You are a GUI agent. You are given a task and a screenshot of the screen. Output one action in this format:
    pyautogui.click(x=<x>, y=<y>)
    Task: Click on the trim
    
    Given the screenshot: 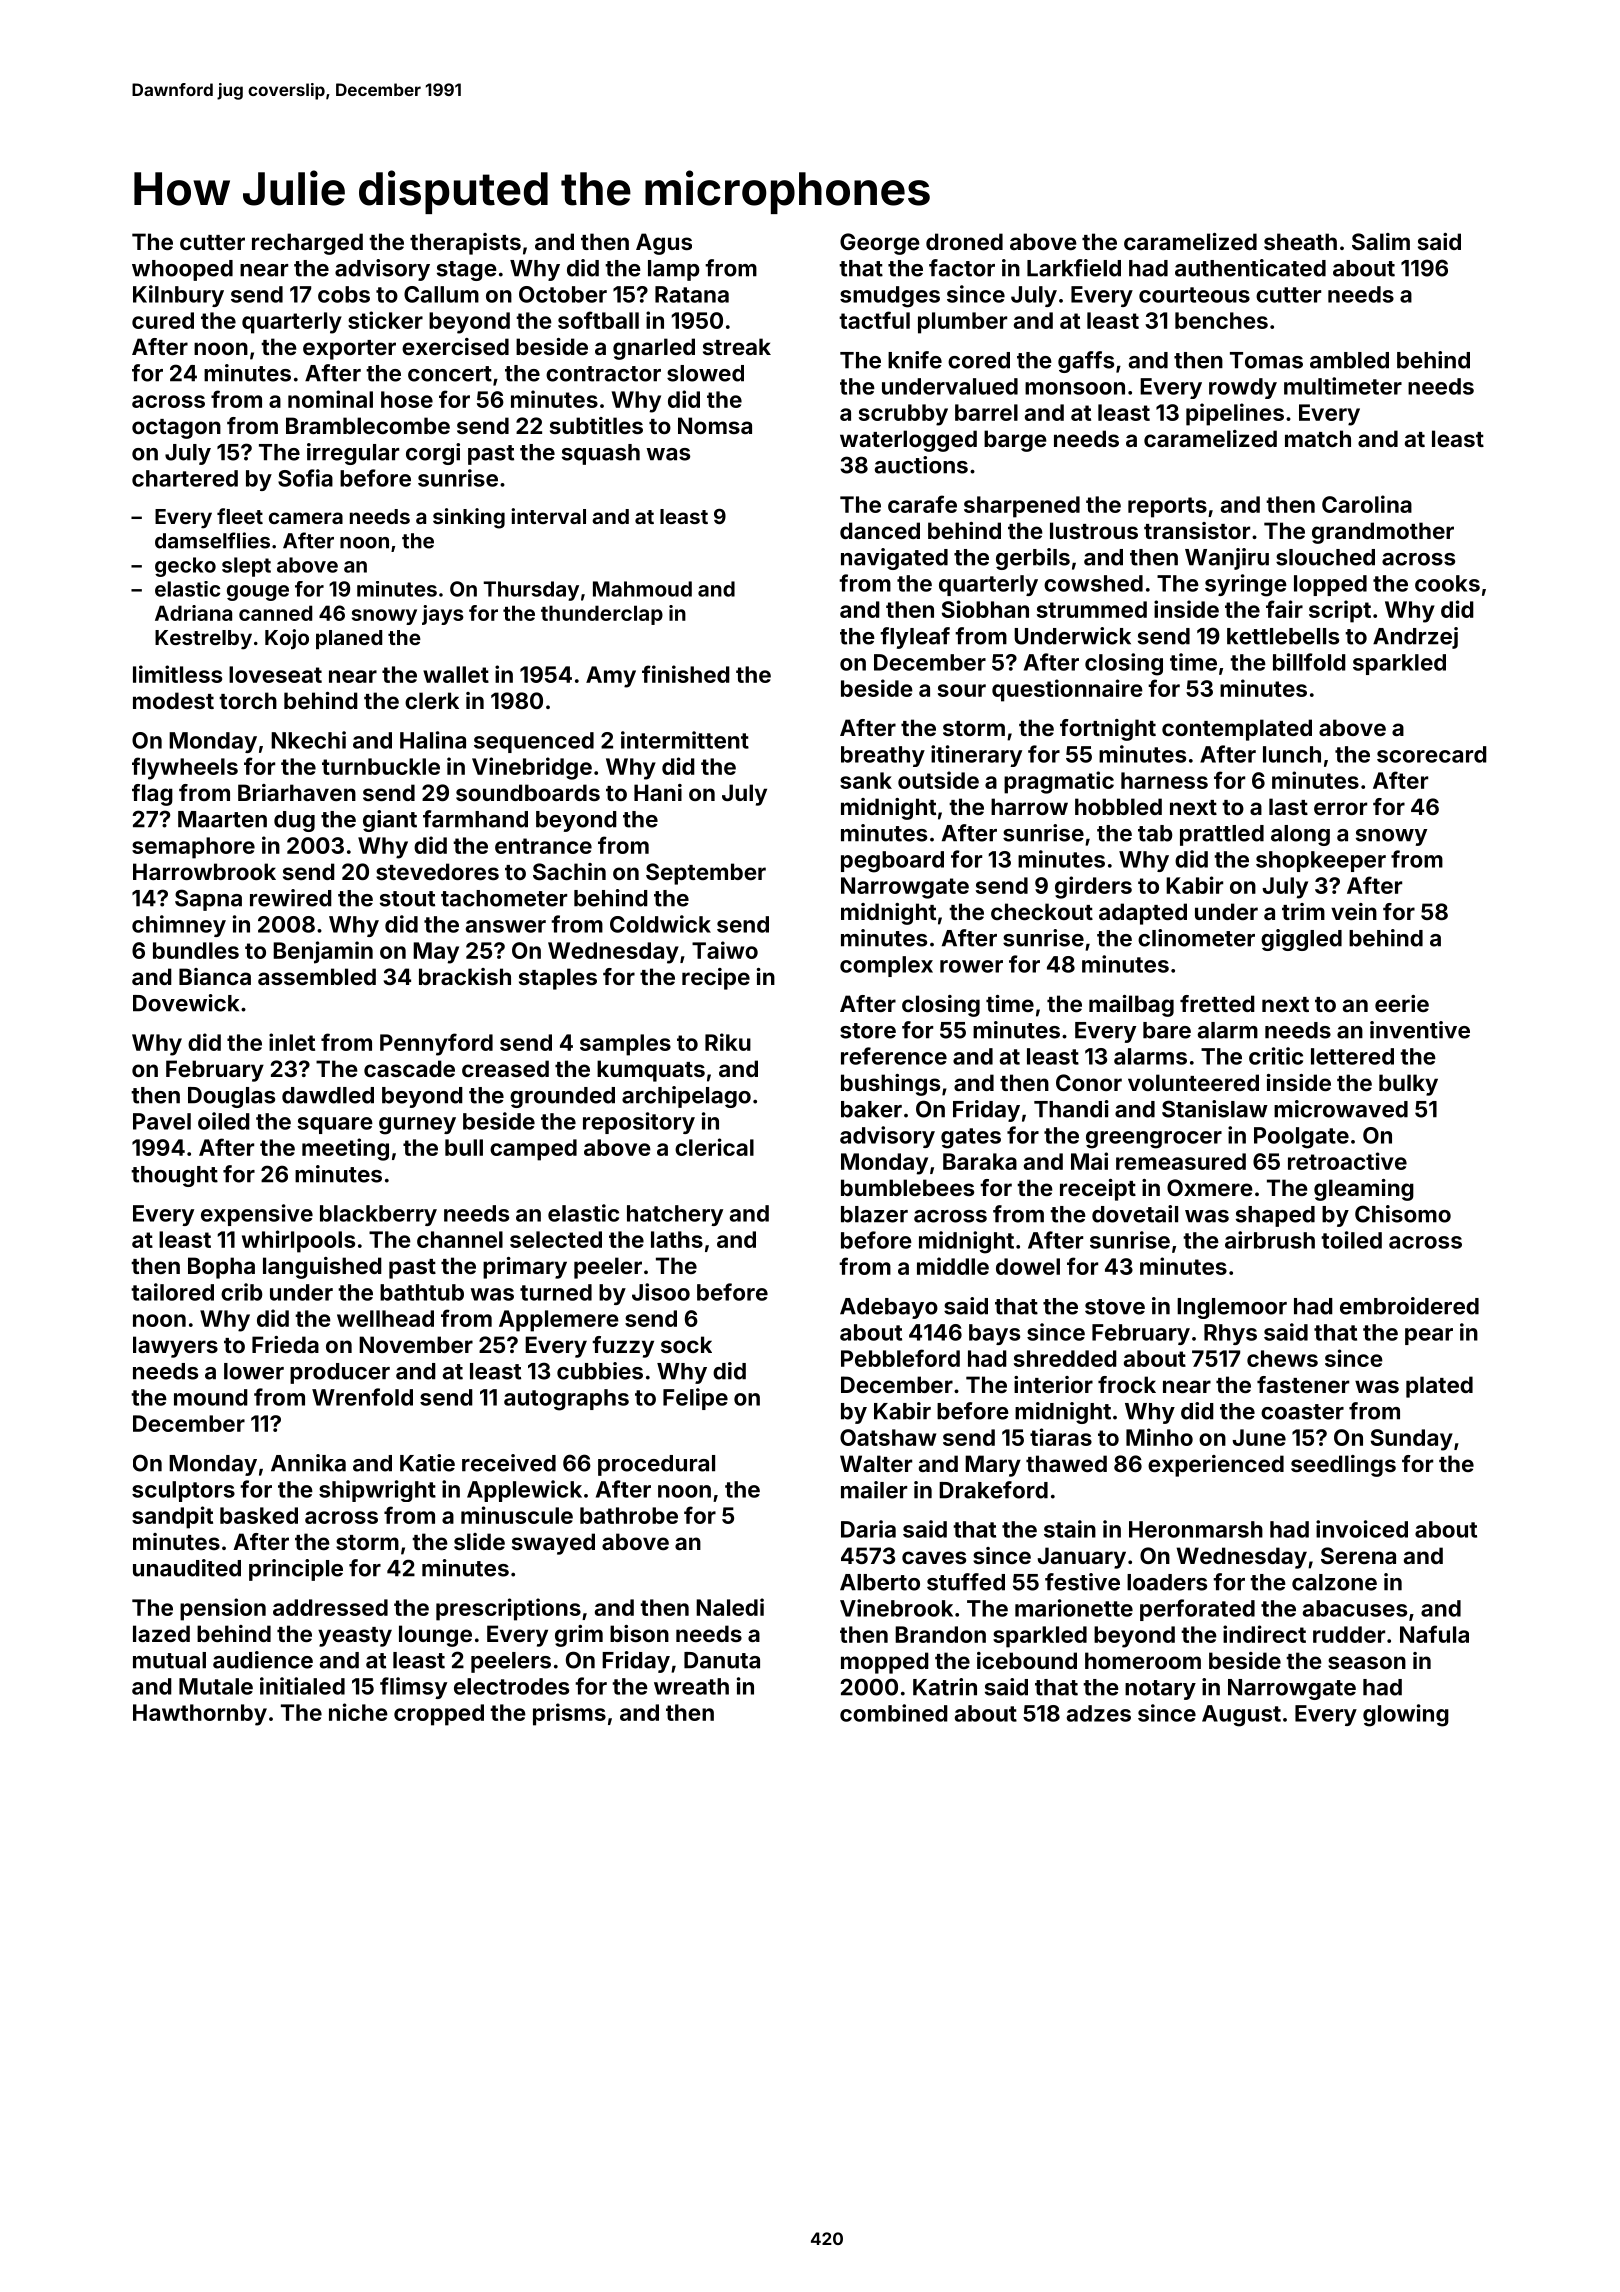 What is the action you would take?
    pyautogui.click(x=1303, y=911)
